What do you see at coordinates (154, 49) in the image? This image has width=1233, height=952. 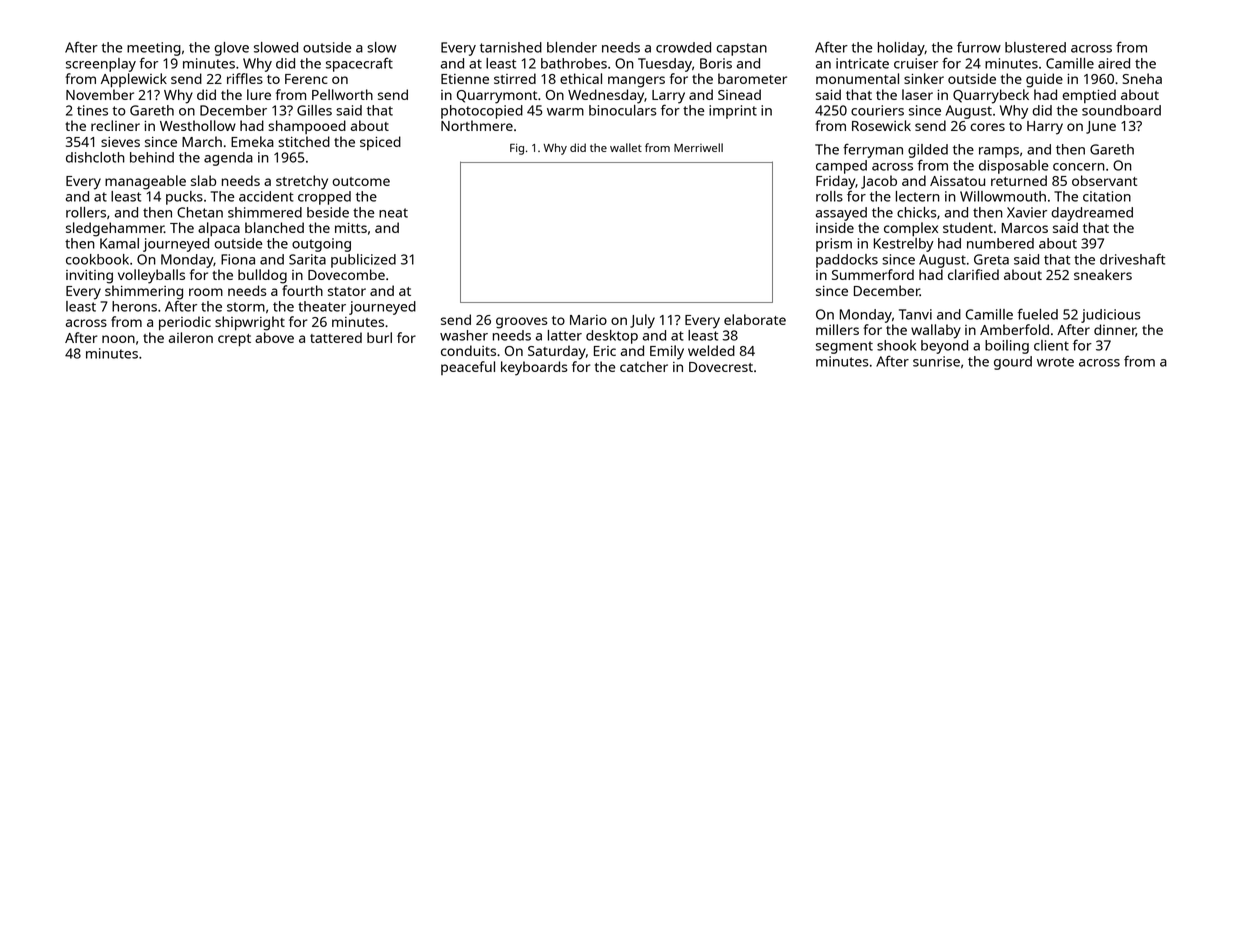 I see `meeting` at bounding box center [154, 49].
